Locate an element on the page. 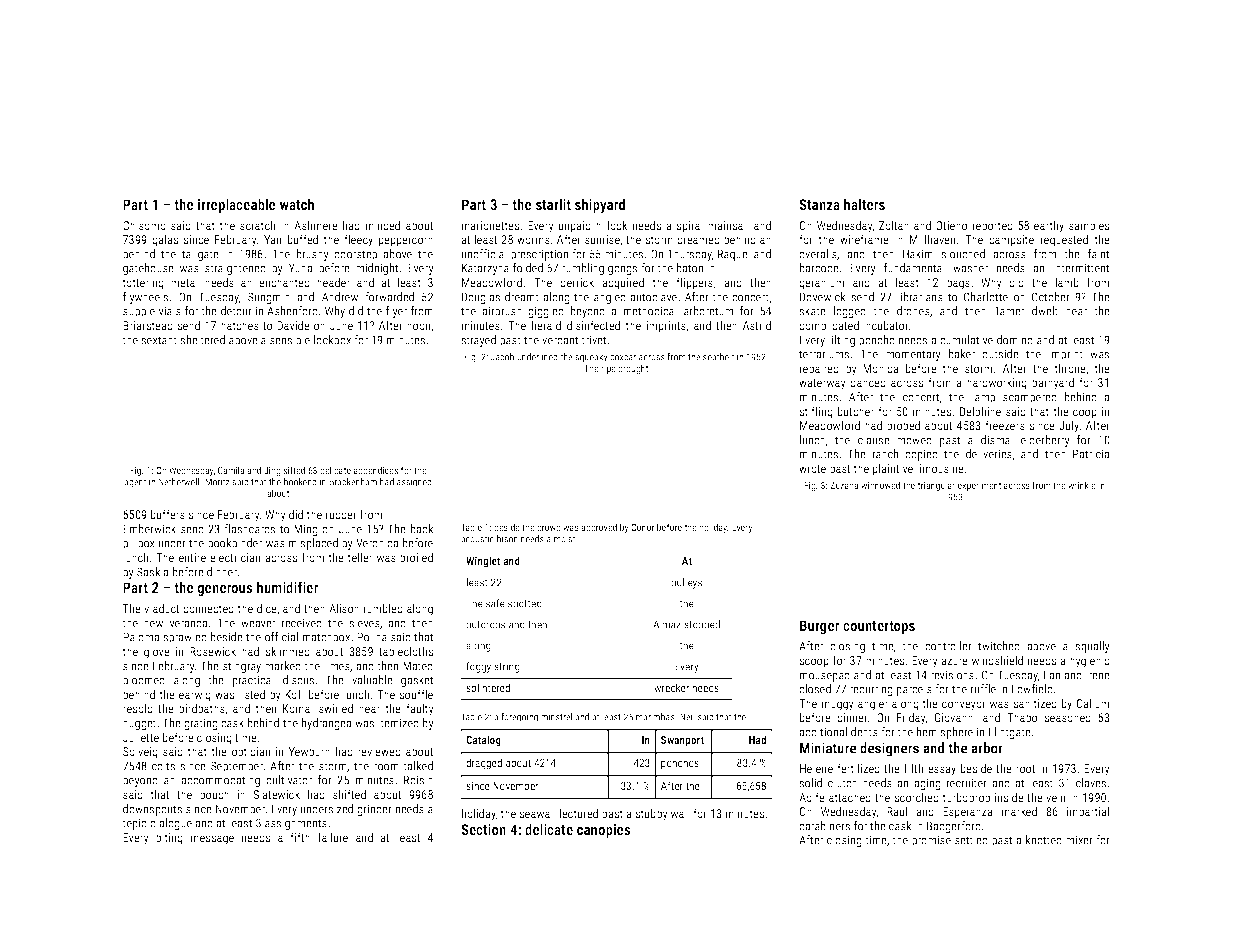 The height and width of the image is (952, 1233). samples is located at coordinates (1089, 226).
